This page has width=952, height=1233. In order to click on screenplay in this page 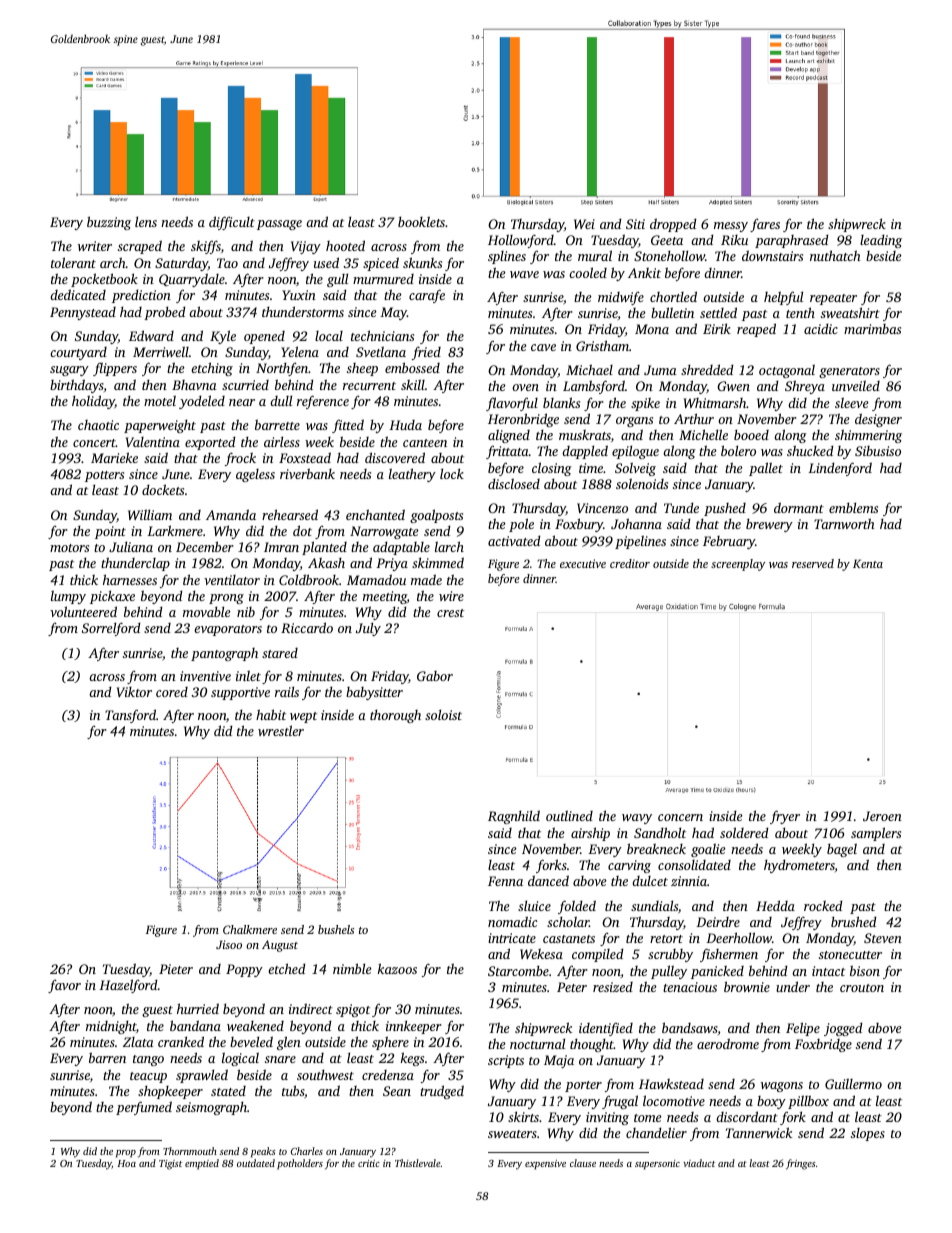, I will do `click(738, 565)`.
